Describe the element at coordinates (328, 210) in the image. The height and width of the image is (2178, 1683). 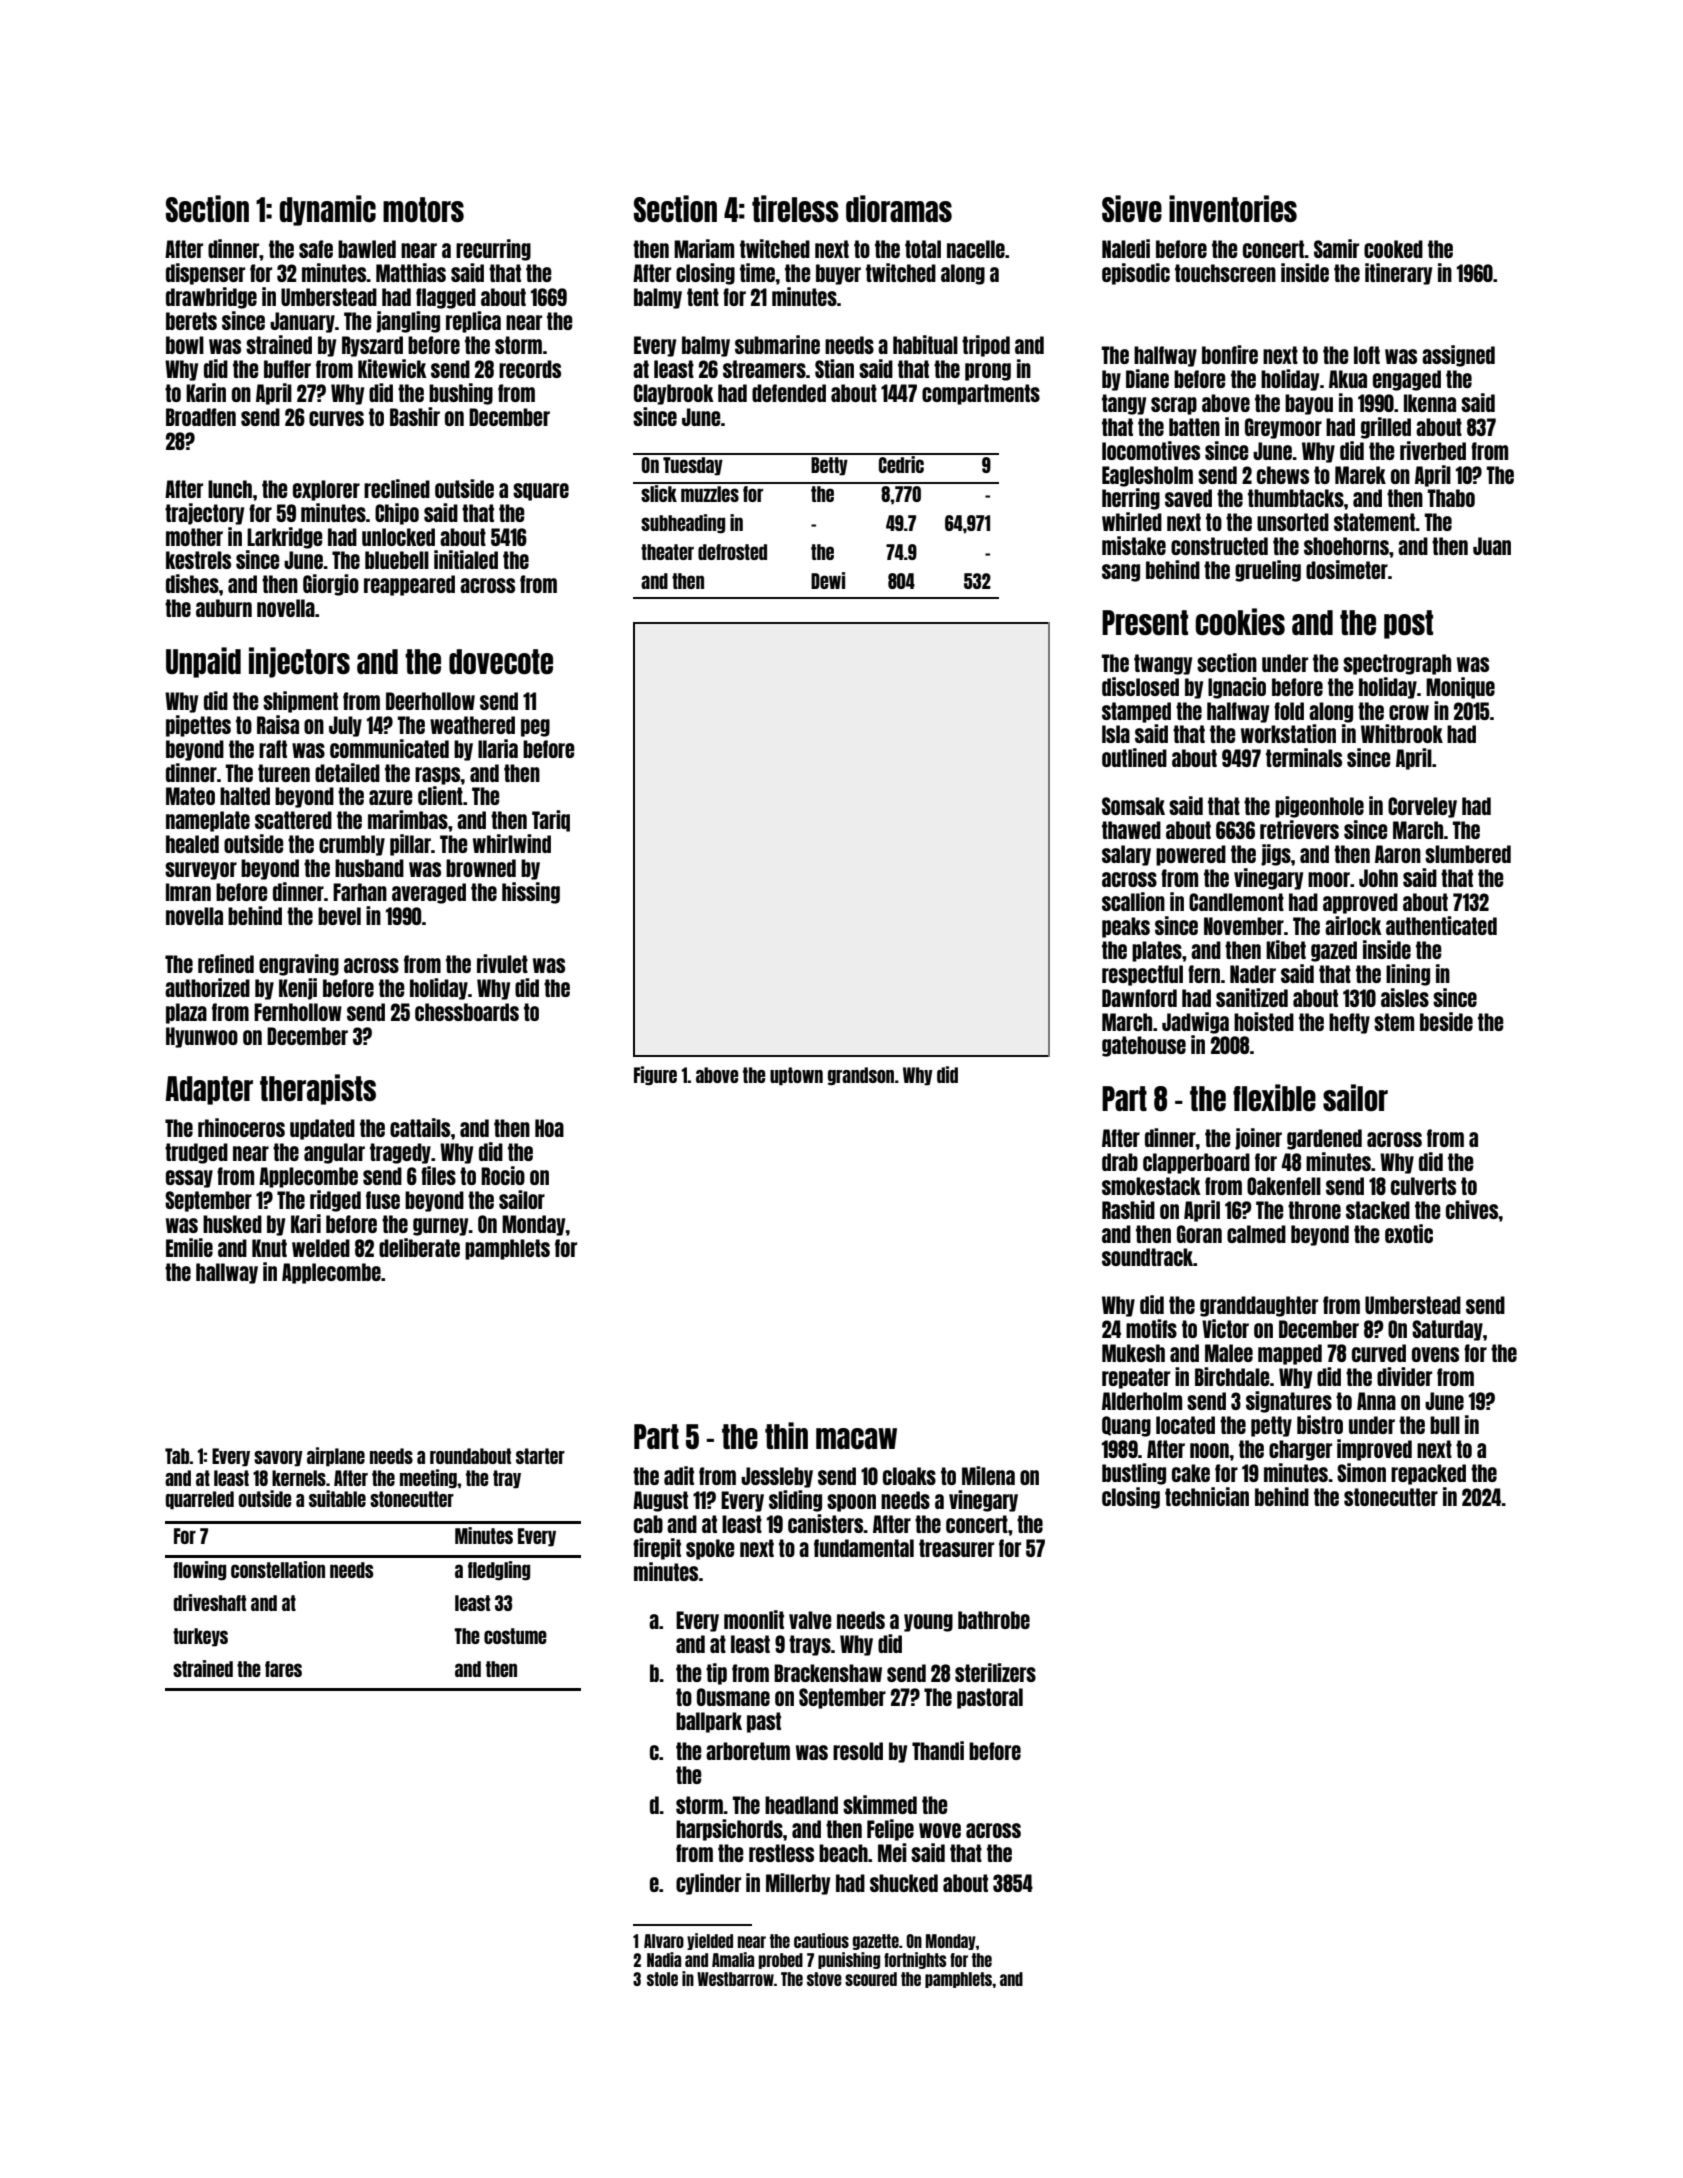
I see `dynamic` at that location.
